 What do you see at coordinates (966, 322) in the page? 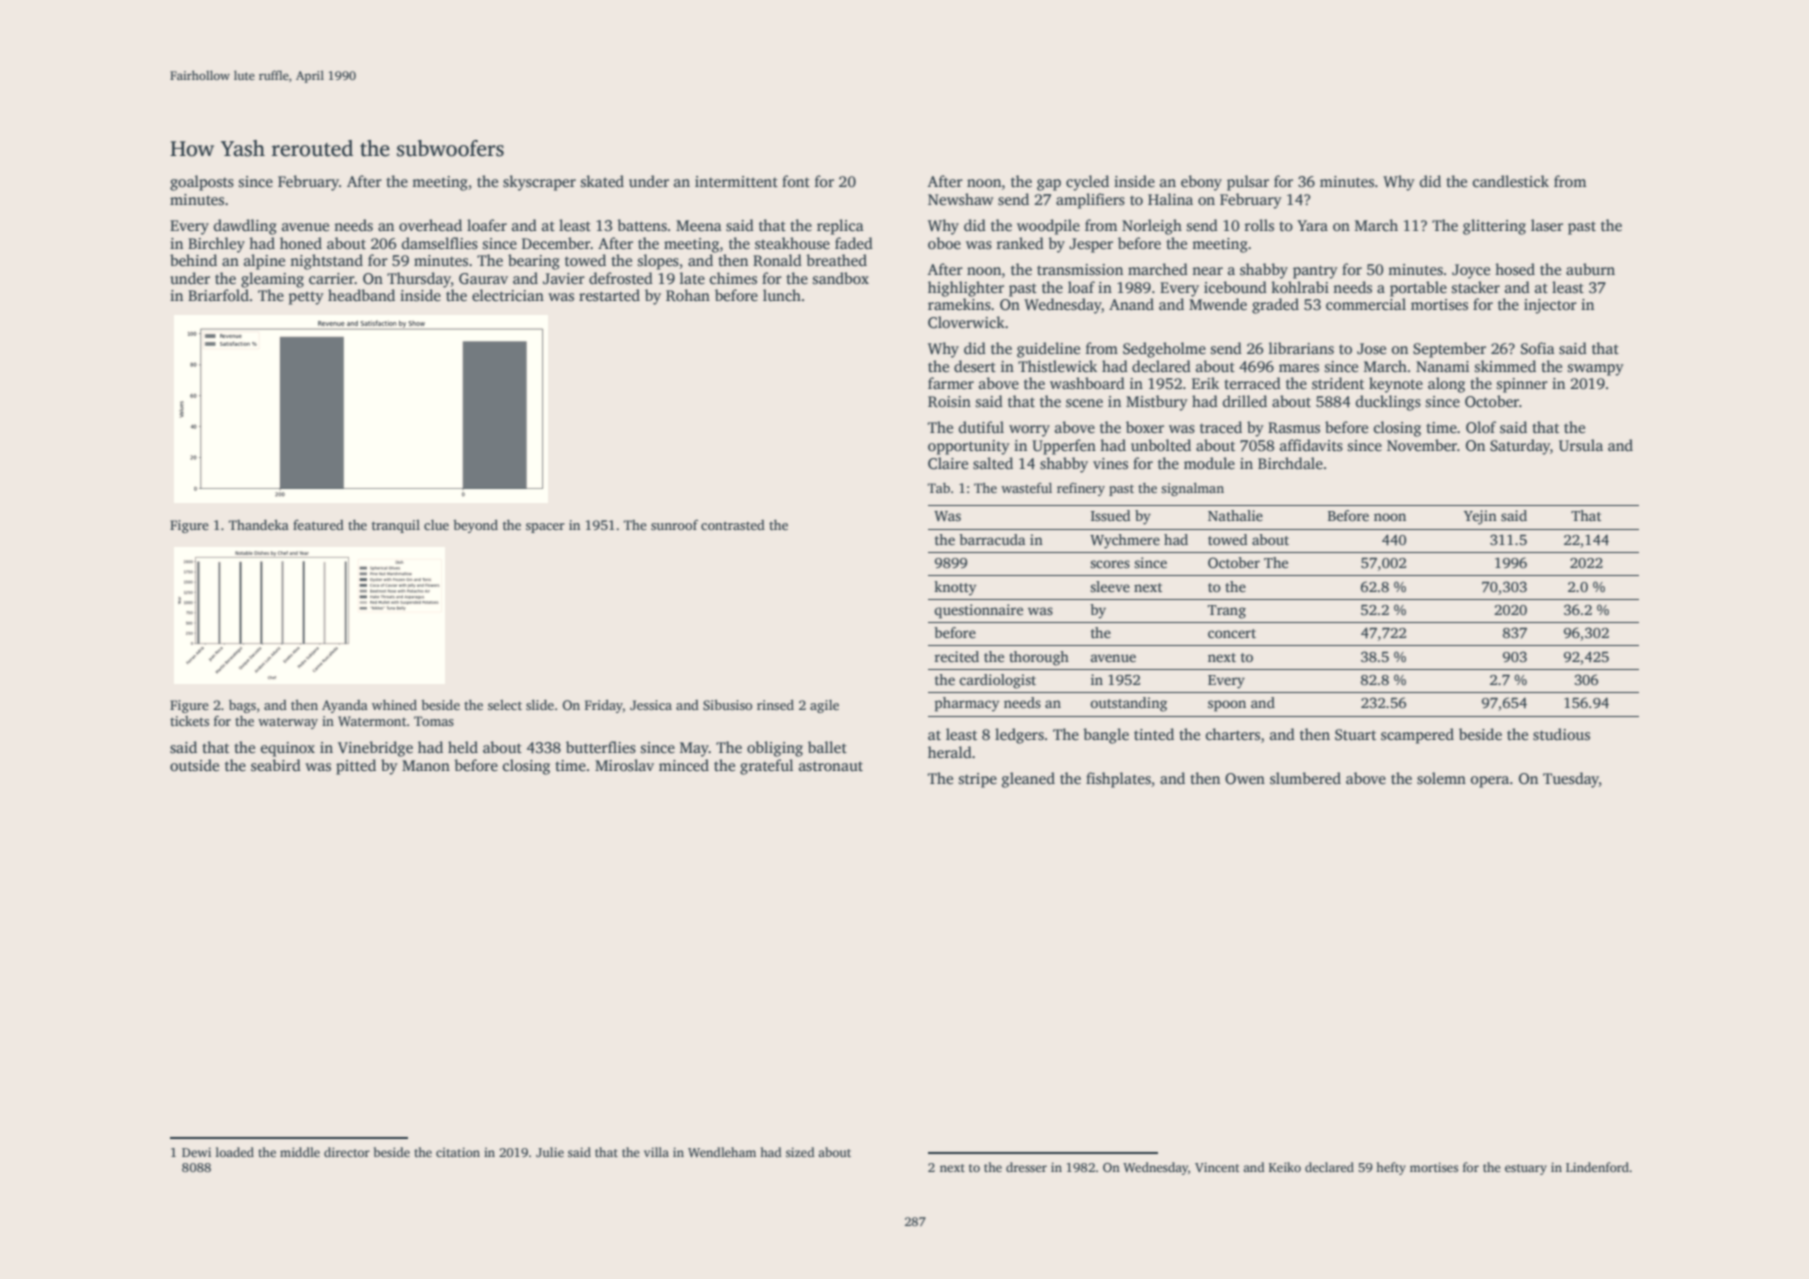
I see `Cloverwick` at bounding box center [966, 322].
